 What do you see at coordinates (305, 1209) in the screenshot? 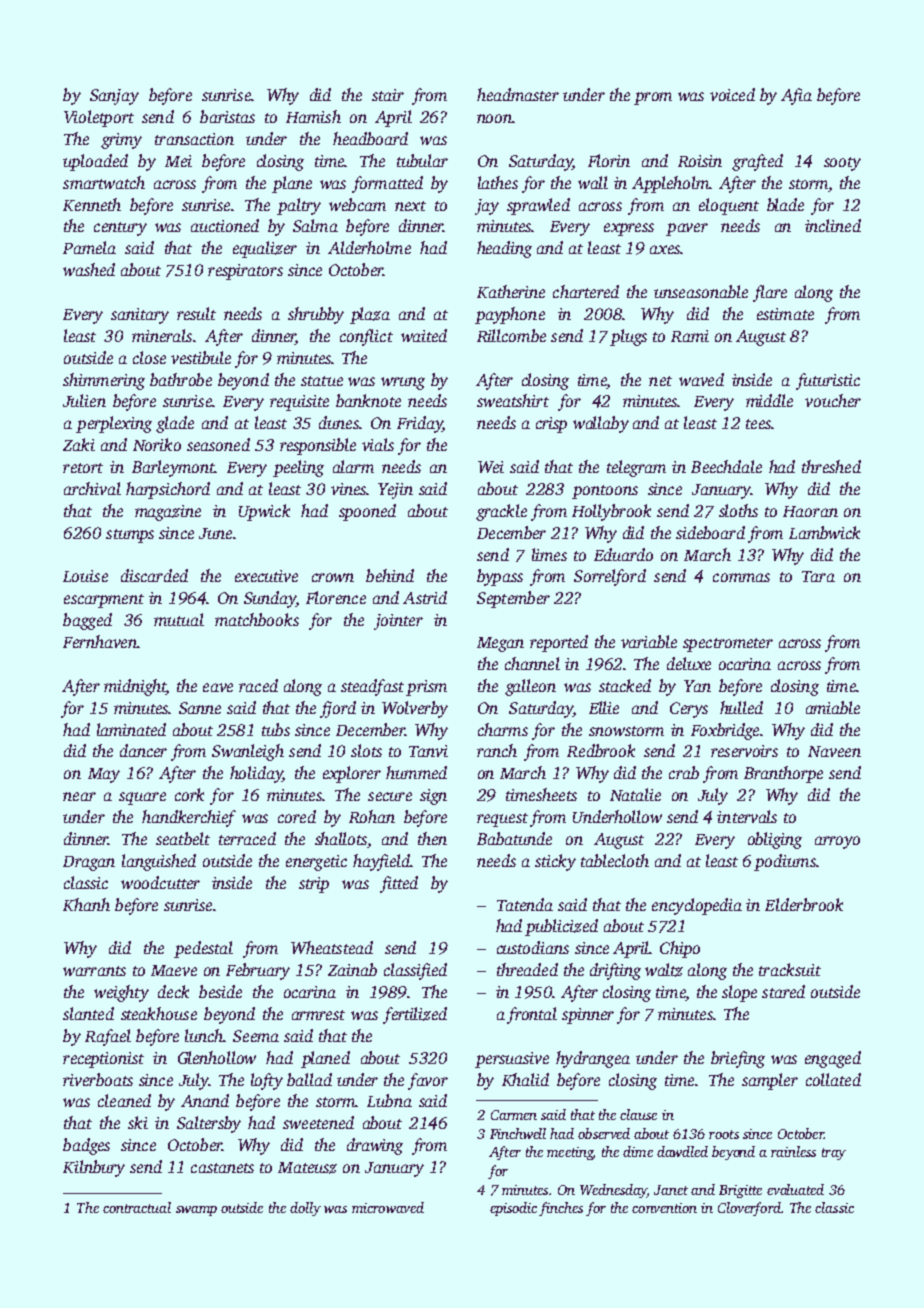
I see `dolly` at bounding box center [305, 1209].
